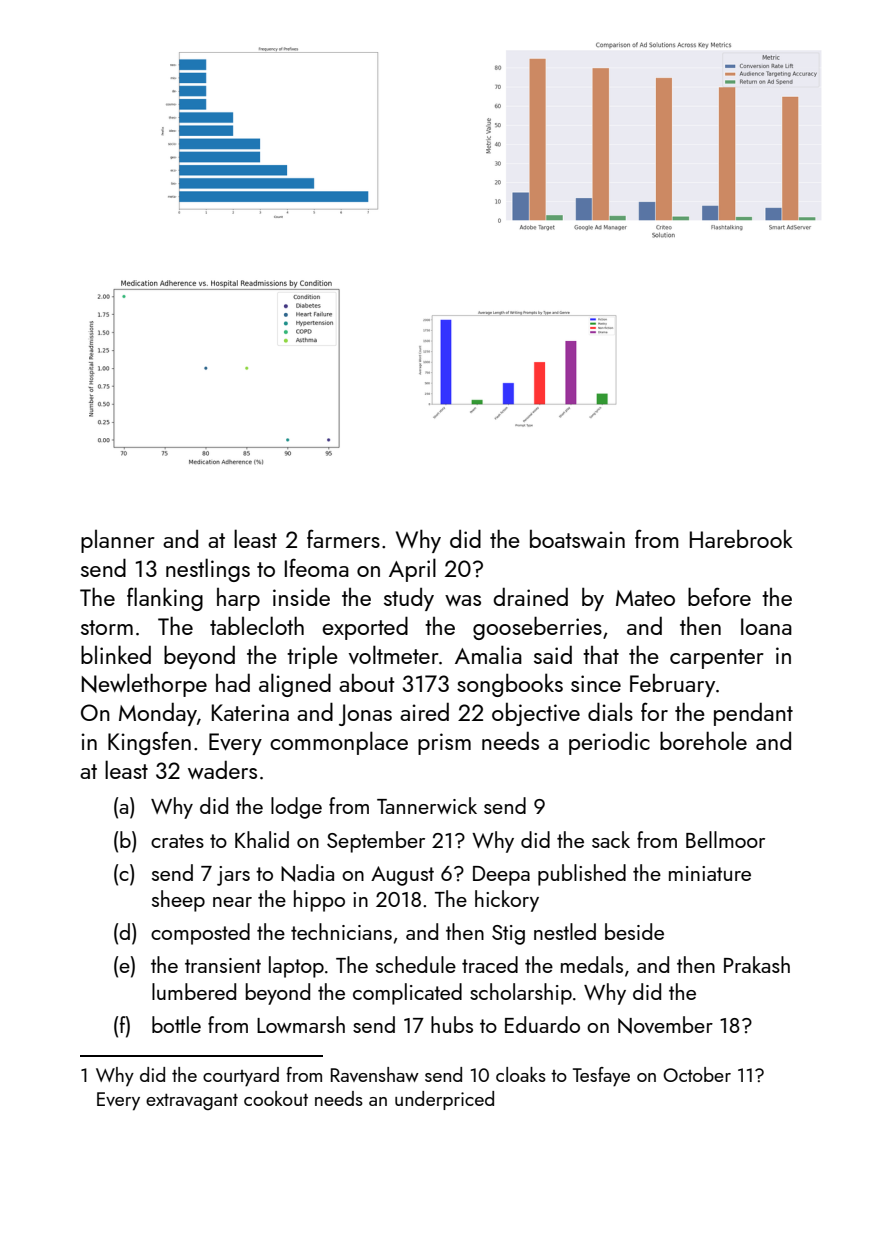 The height and width of the image is (1239, 873). I want to click on miniature, so click(710, 873).
